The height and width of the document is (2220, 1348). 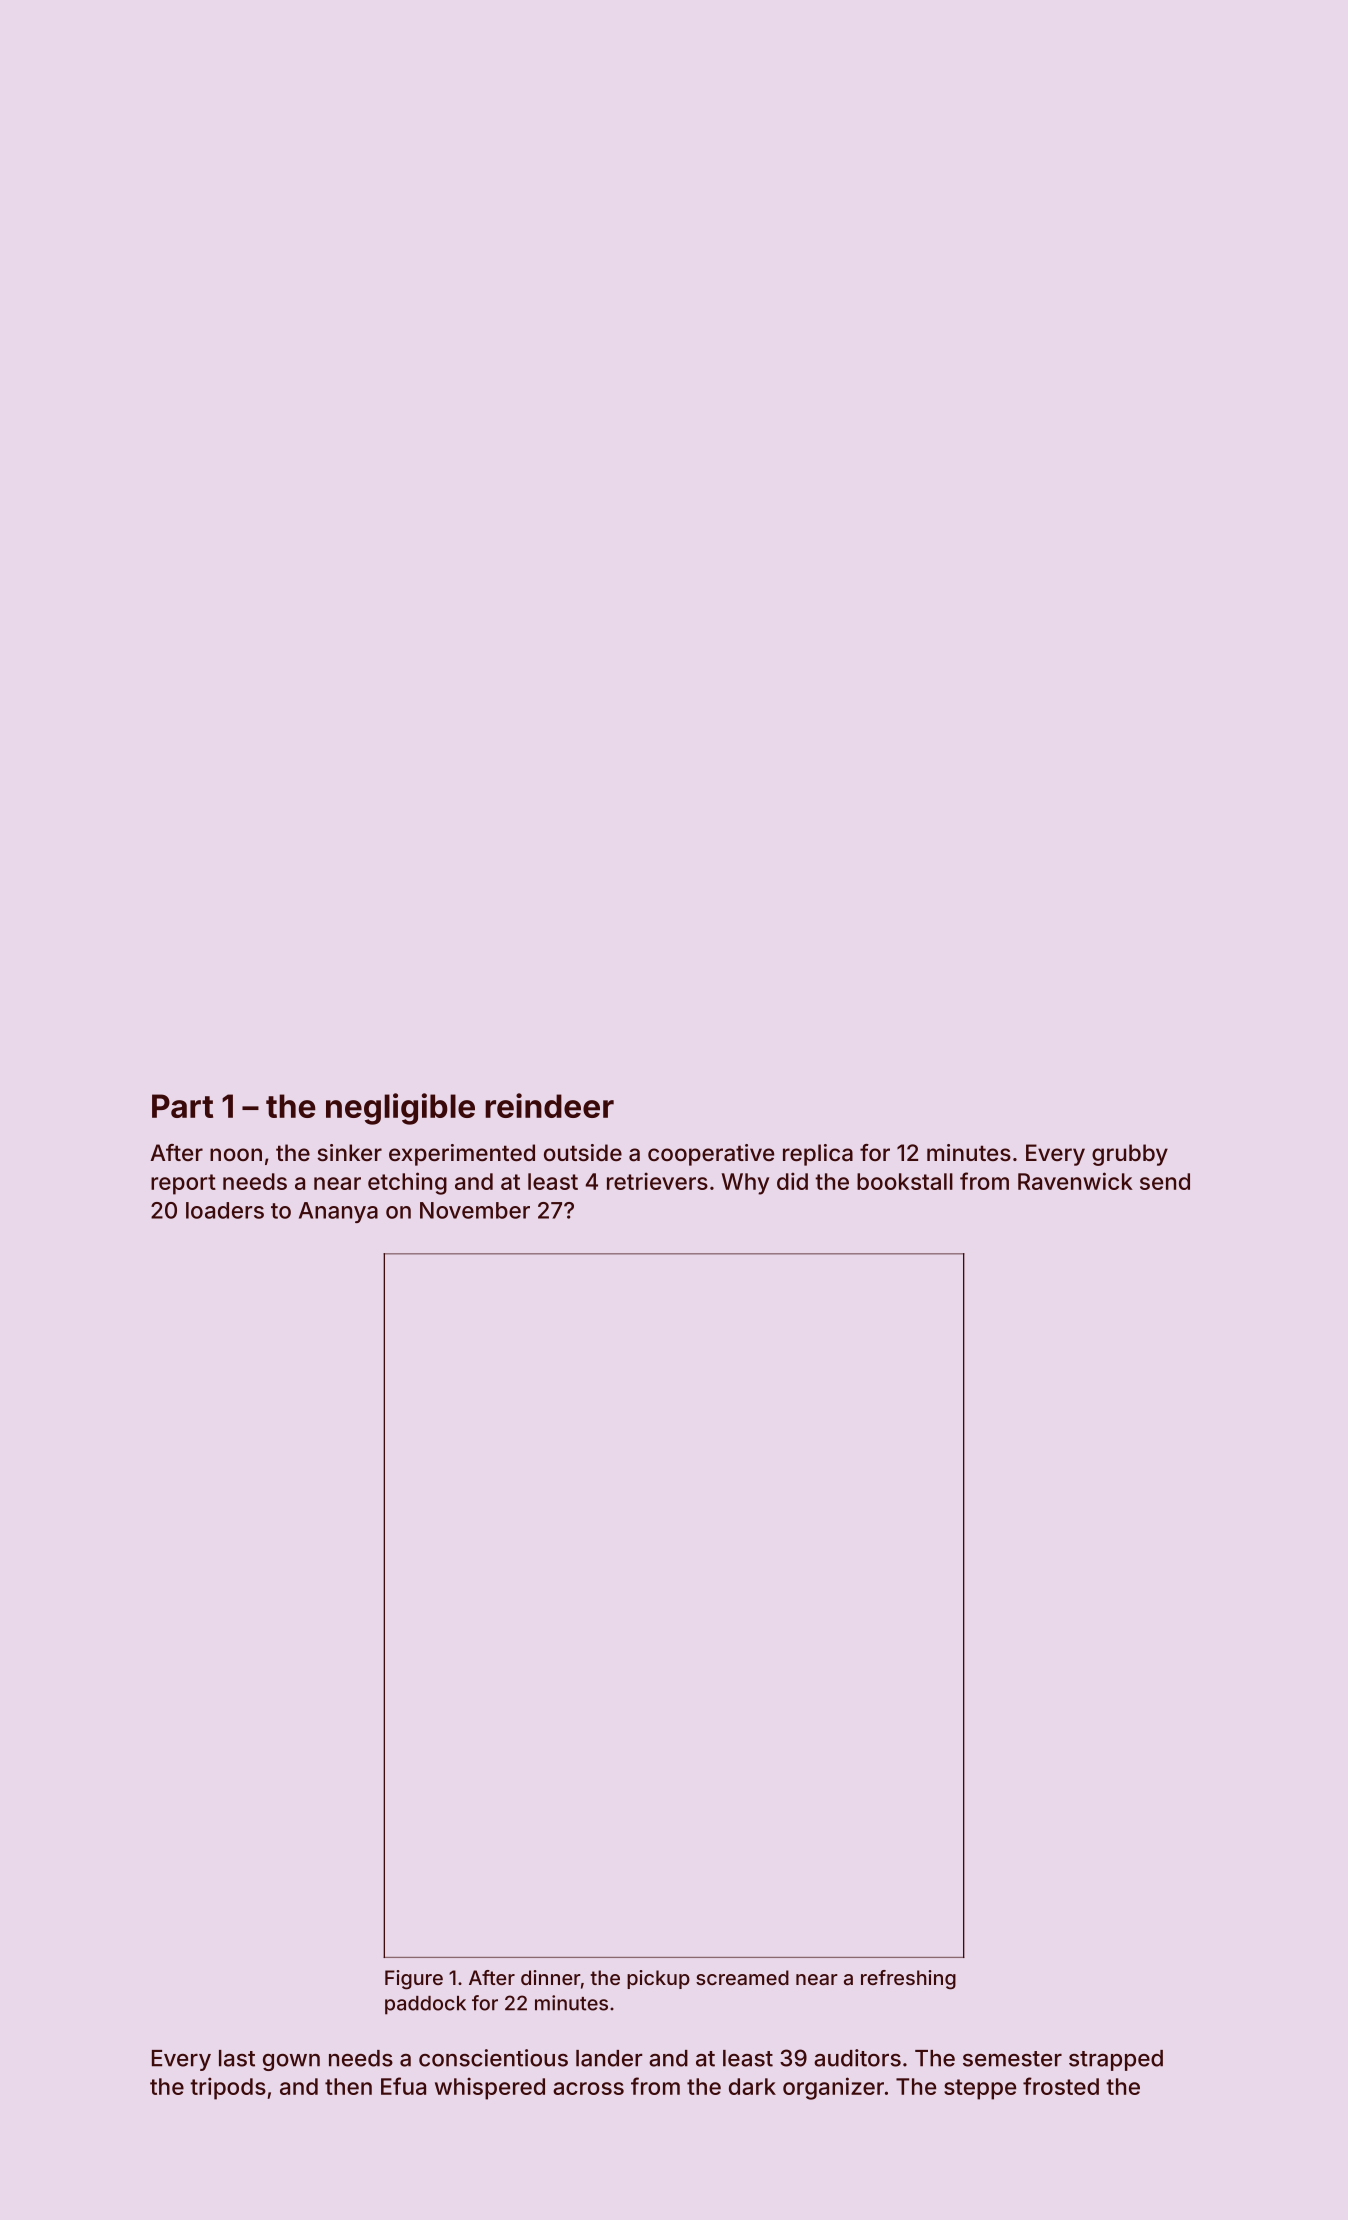 I want to click on refreshing, so click(x=908, y=1980).
